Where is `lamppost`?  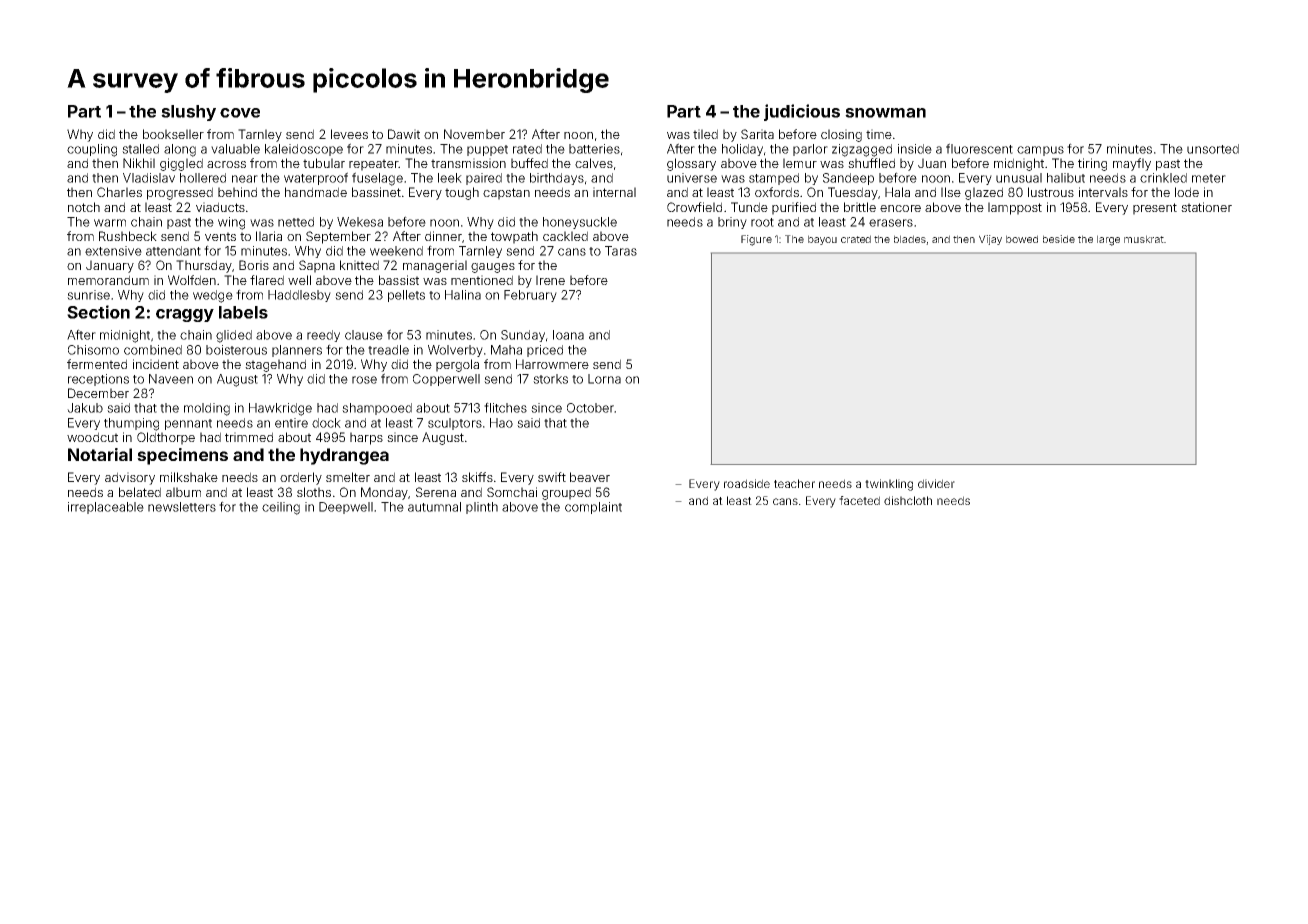
lamppost is located at coordinates (1015, 208).
